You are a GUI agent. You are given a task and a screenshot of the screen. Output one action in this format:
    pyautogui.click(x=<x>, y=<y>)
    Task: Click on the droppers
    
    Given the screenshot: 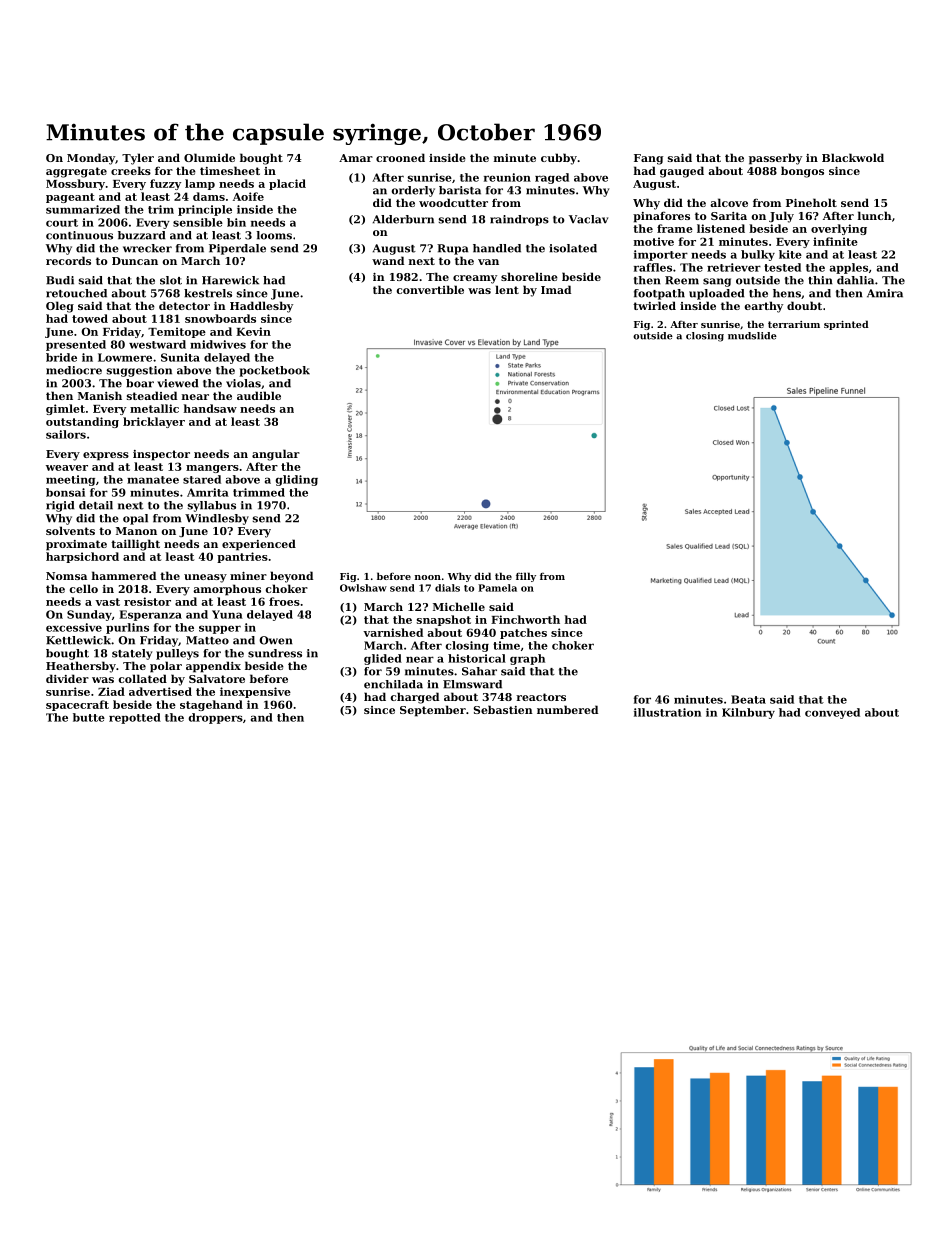 What is the action you would take?
    pyautogui.click(x=215, y=718)
